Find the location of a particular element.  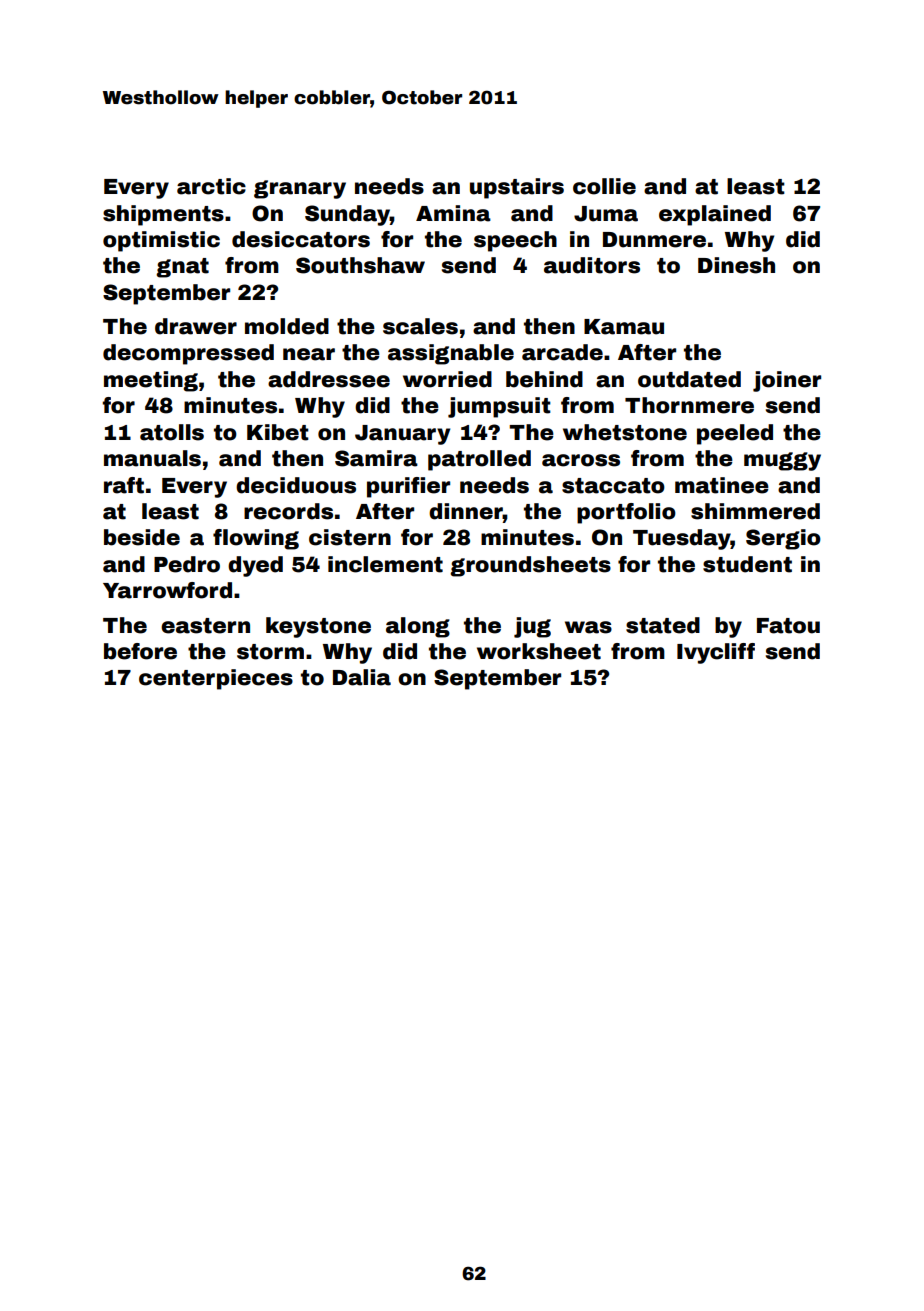

arctic is located at coordinates (211, 186).
